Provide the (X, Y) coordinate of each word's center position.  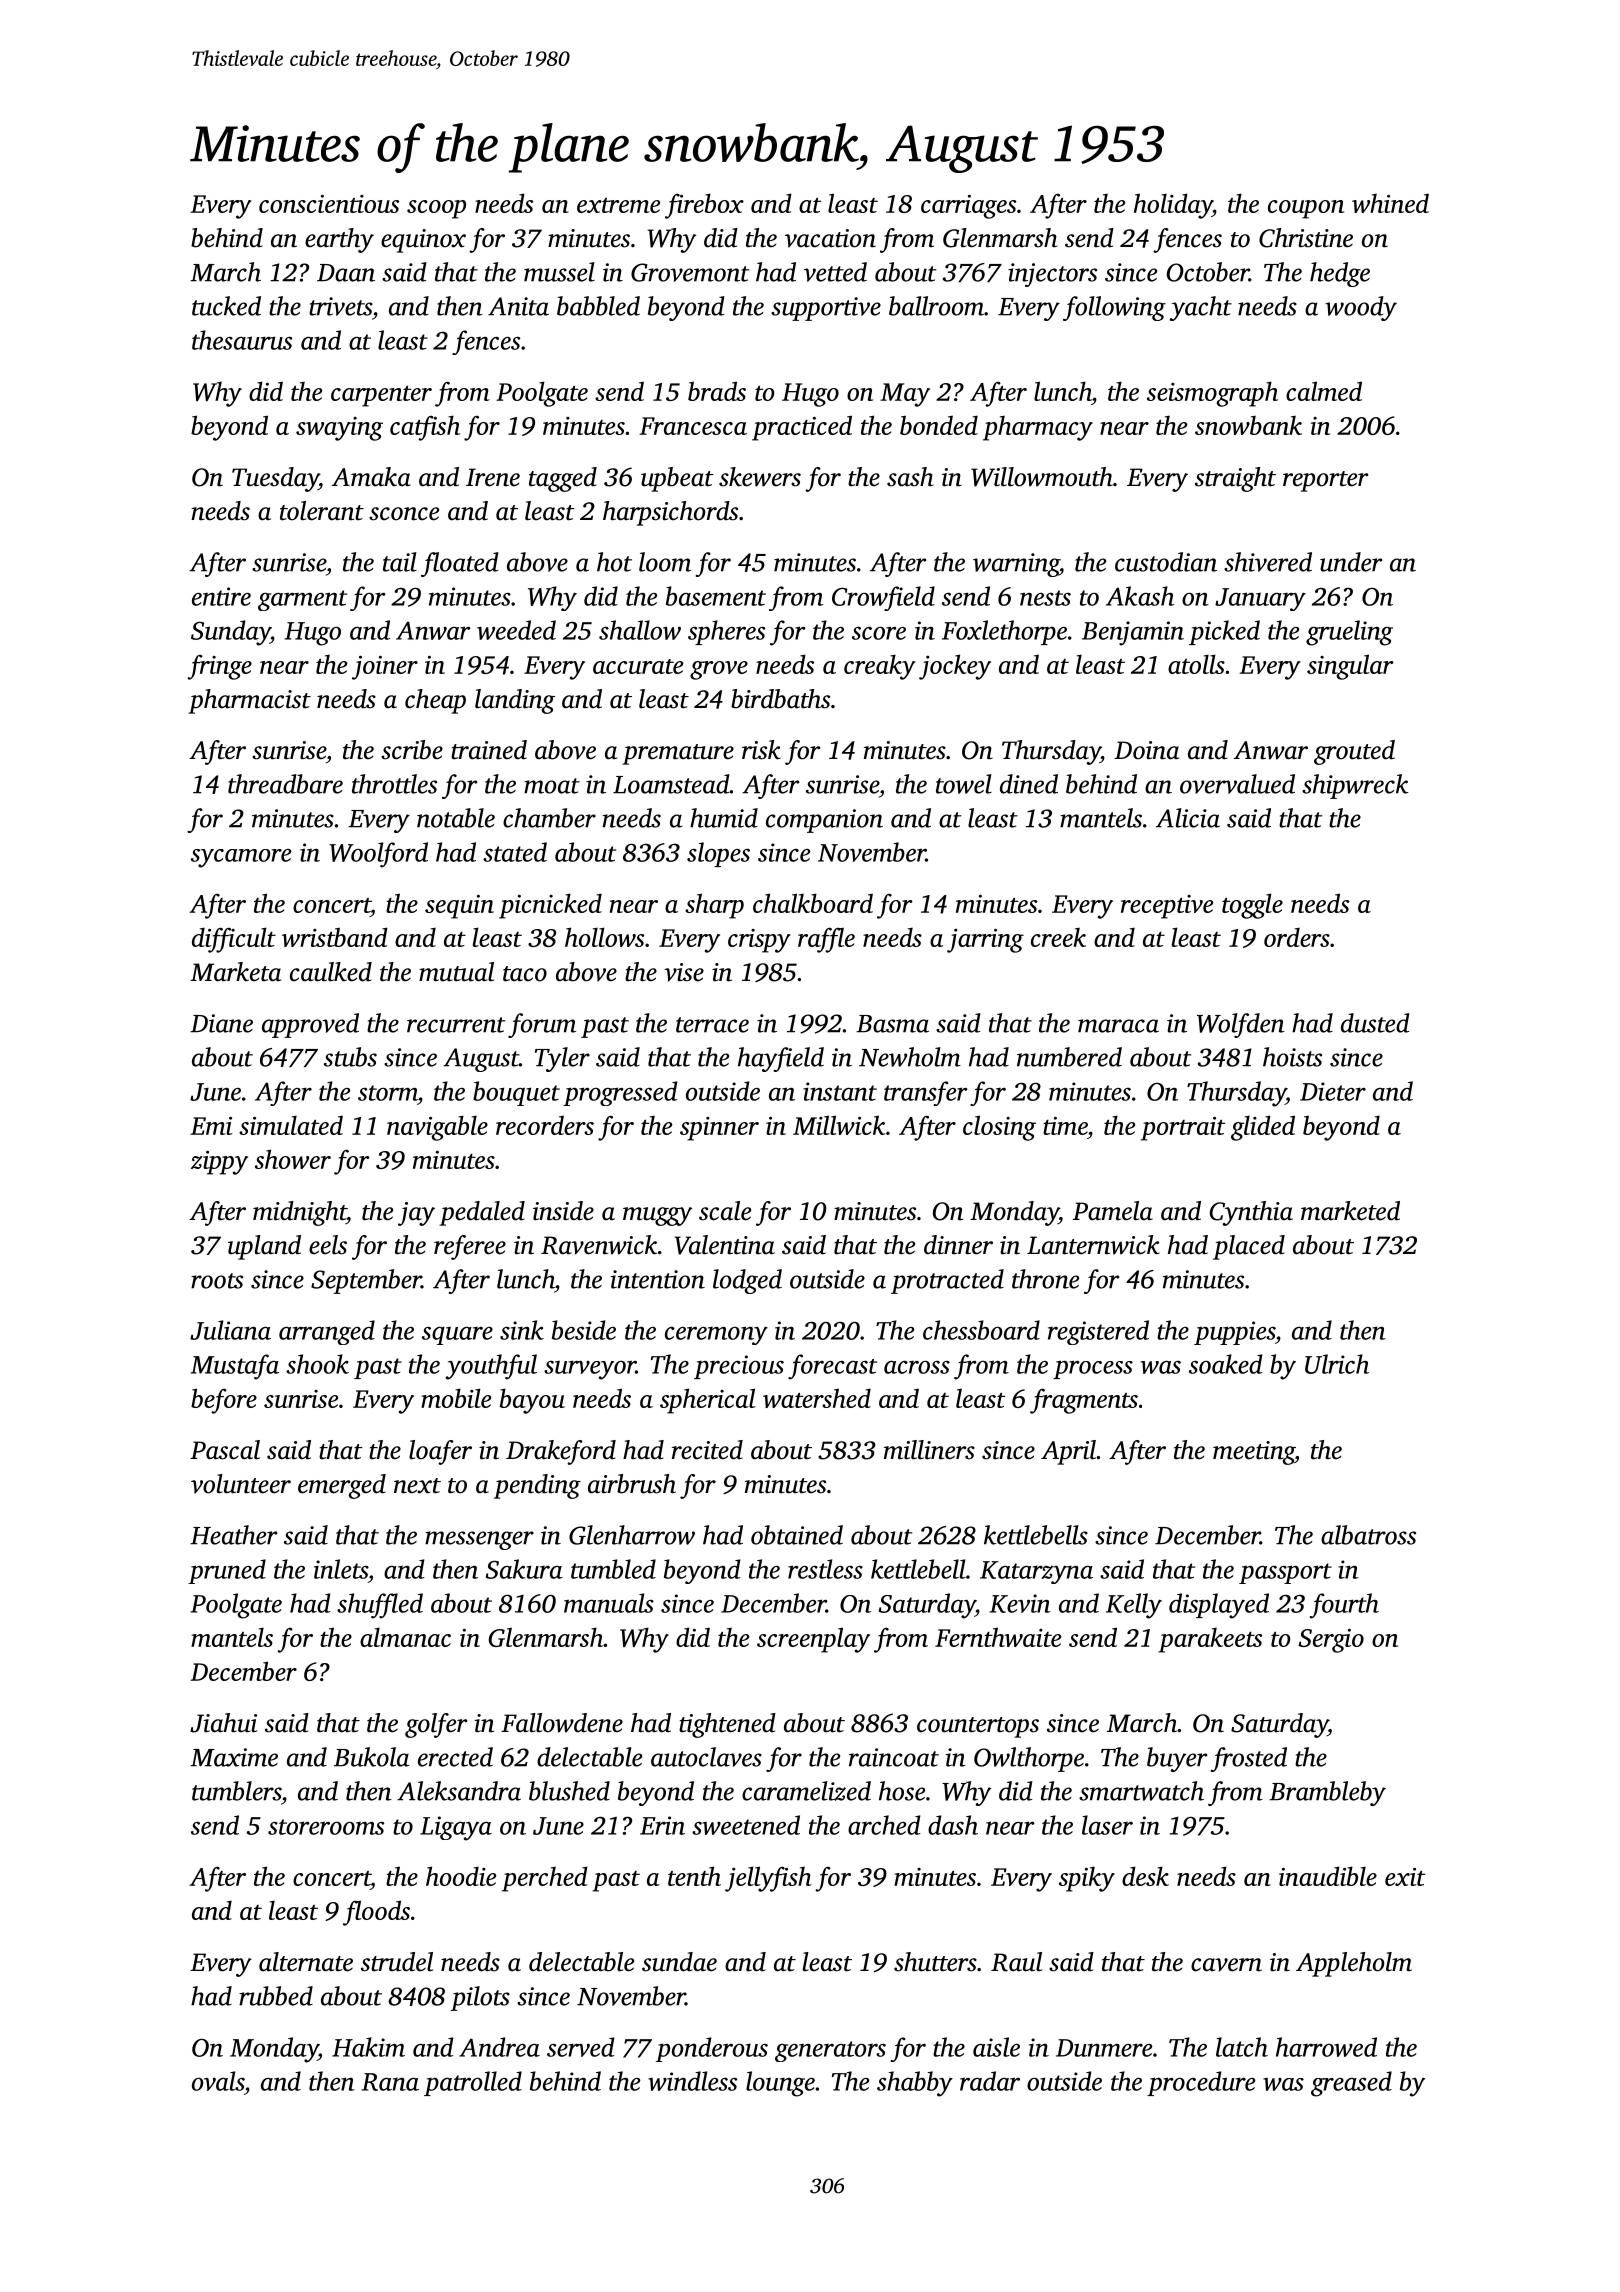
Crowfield (883, 598)
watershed (817, 1398)
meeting (1254, 1453)
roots (217, 1281)
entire (221, 596)
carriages (968, 207)
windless (692, 2081)
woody (1361, 308)
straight (1235, 479)
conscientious (329, 204)
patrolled (473, 2083)
